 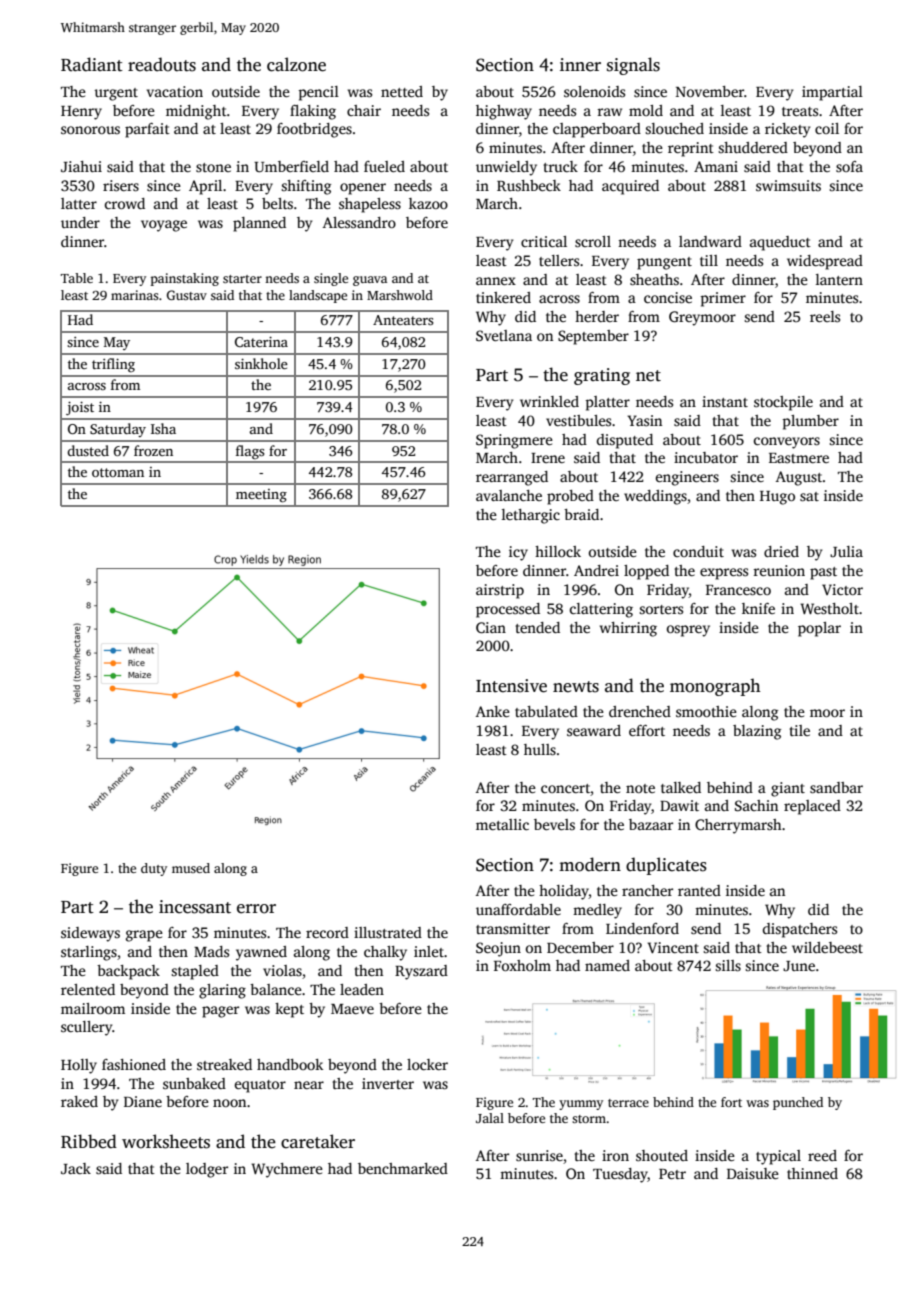 What do you see at coordinates (80, 222) in the document?
I see `under` at bounding box center [80, 222].
